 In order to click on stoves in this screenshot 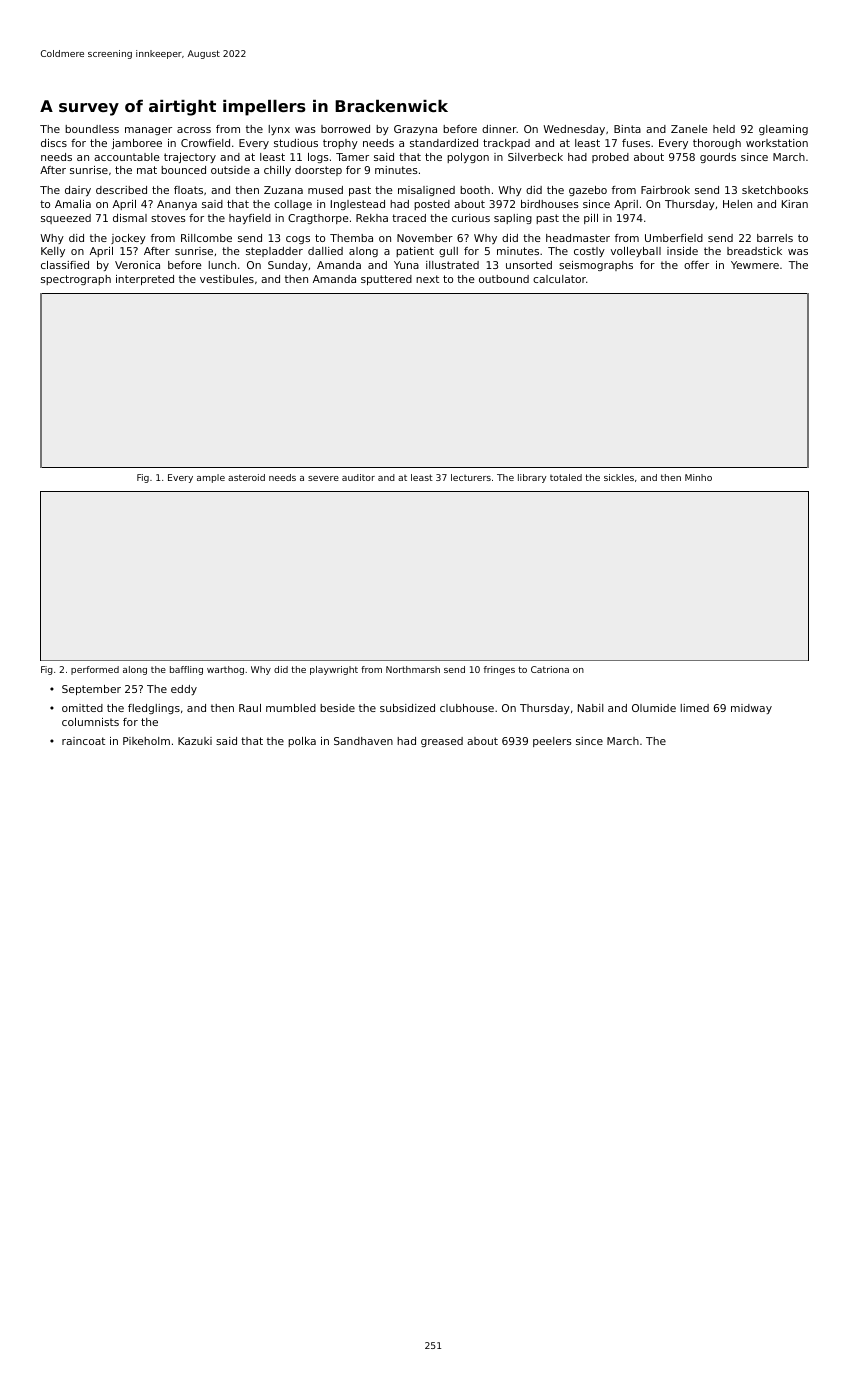, I will do `click(168, 218)`.
